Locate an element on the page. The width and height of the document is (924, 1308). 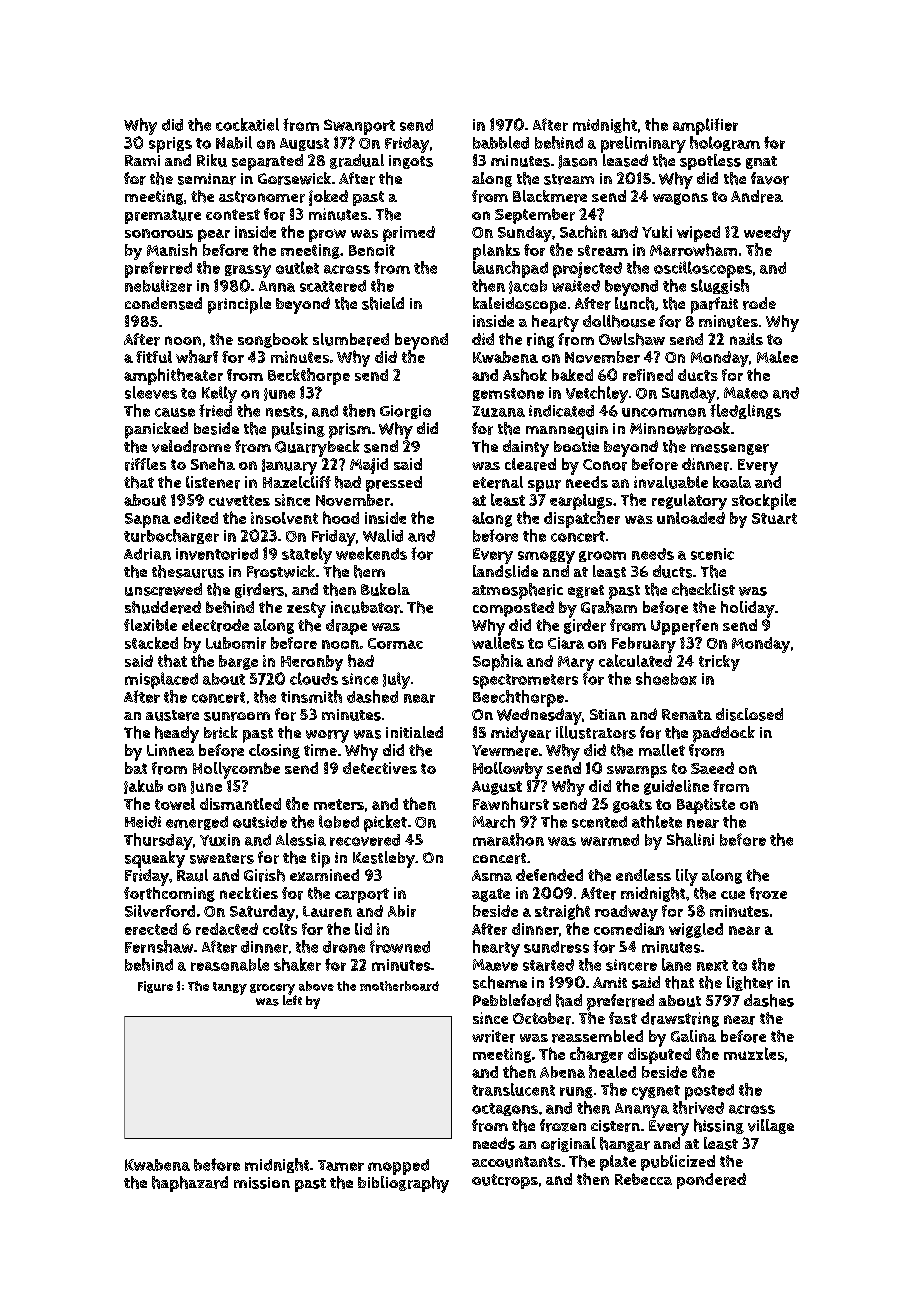
nebulizer is located at coordinates (158, 285).
